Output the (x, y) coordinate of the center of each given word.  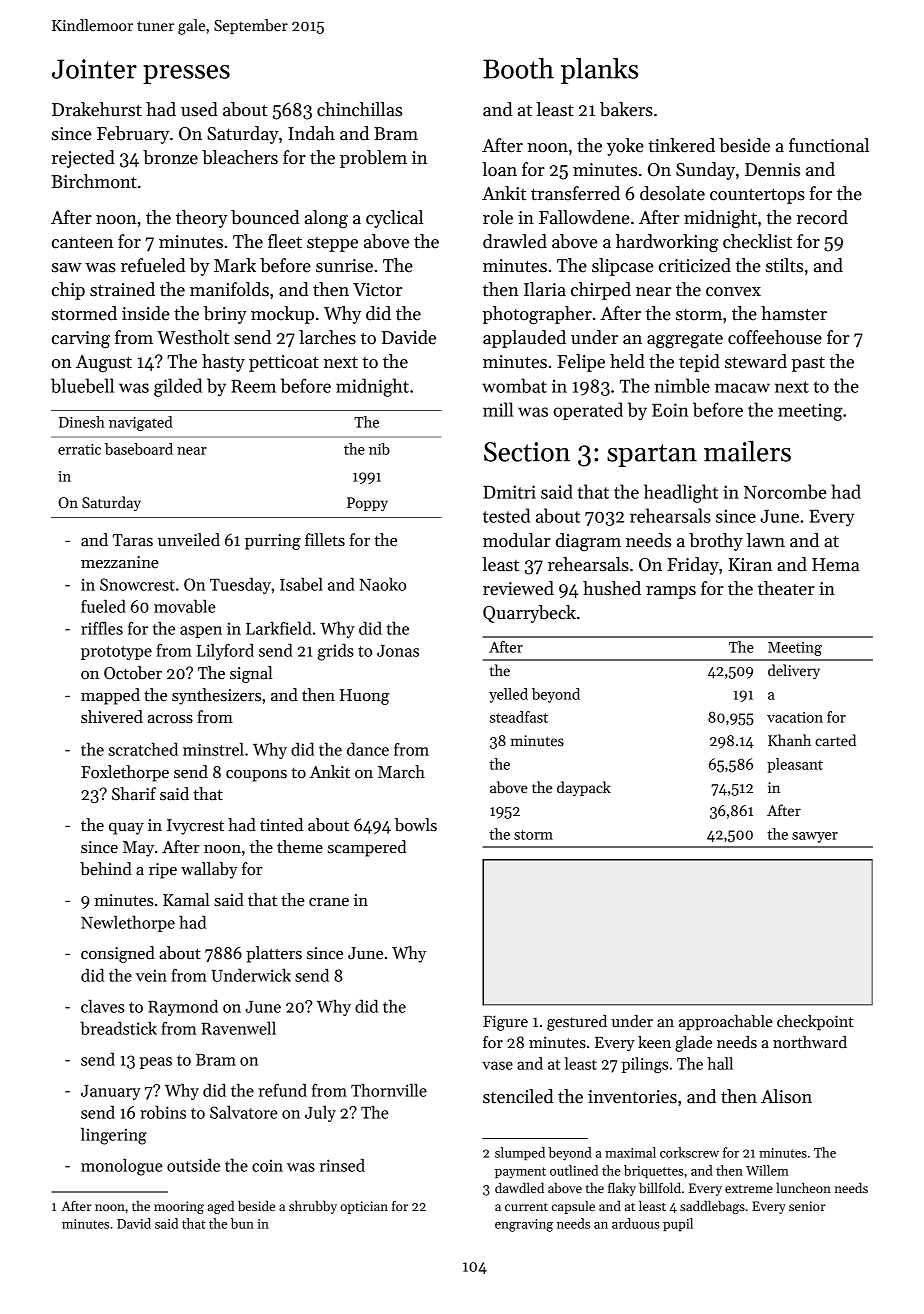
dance (368, 749)
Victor (377, 290)
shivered (112, 717)
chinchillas (359, 109)
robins (163, 1112)
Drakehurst (97, 109)
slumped (520, 1153)
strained (122, 289)
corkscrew (689, 1152)
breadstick (118, 1028)
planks (599, 71)
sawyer (815, 837)
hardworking (667, 243)
